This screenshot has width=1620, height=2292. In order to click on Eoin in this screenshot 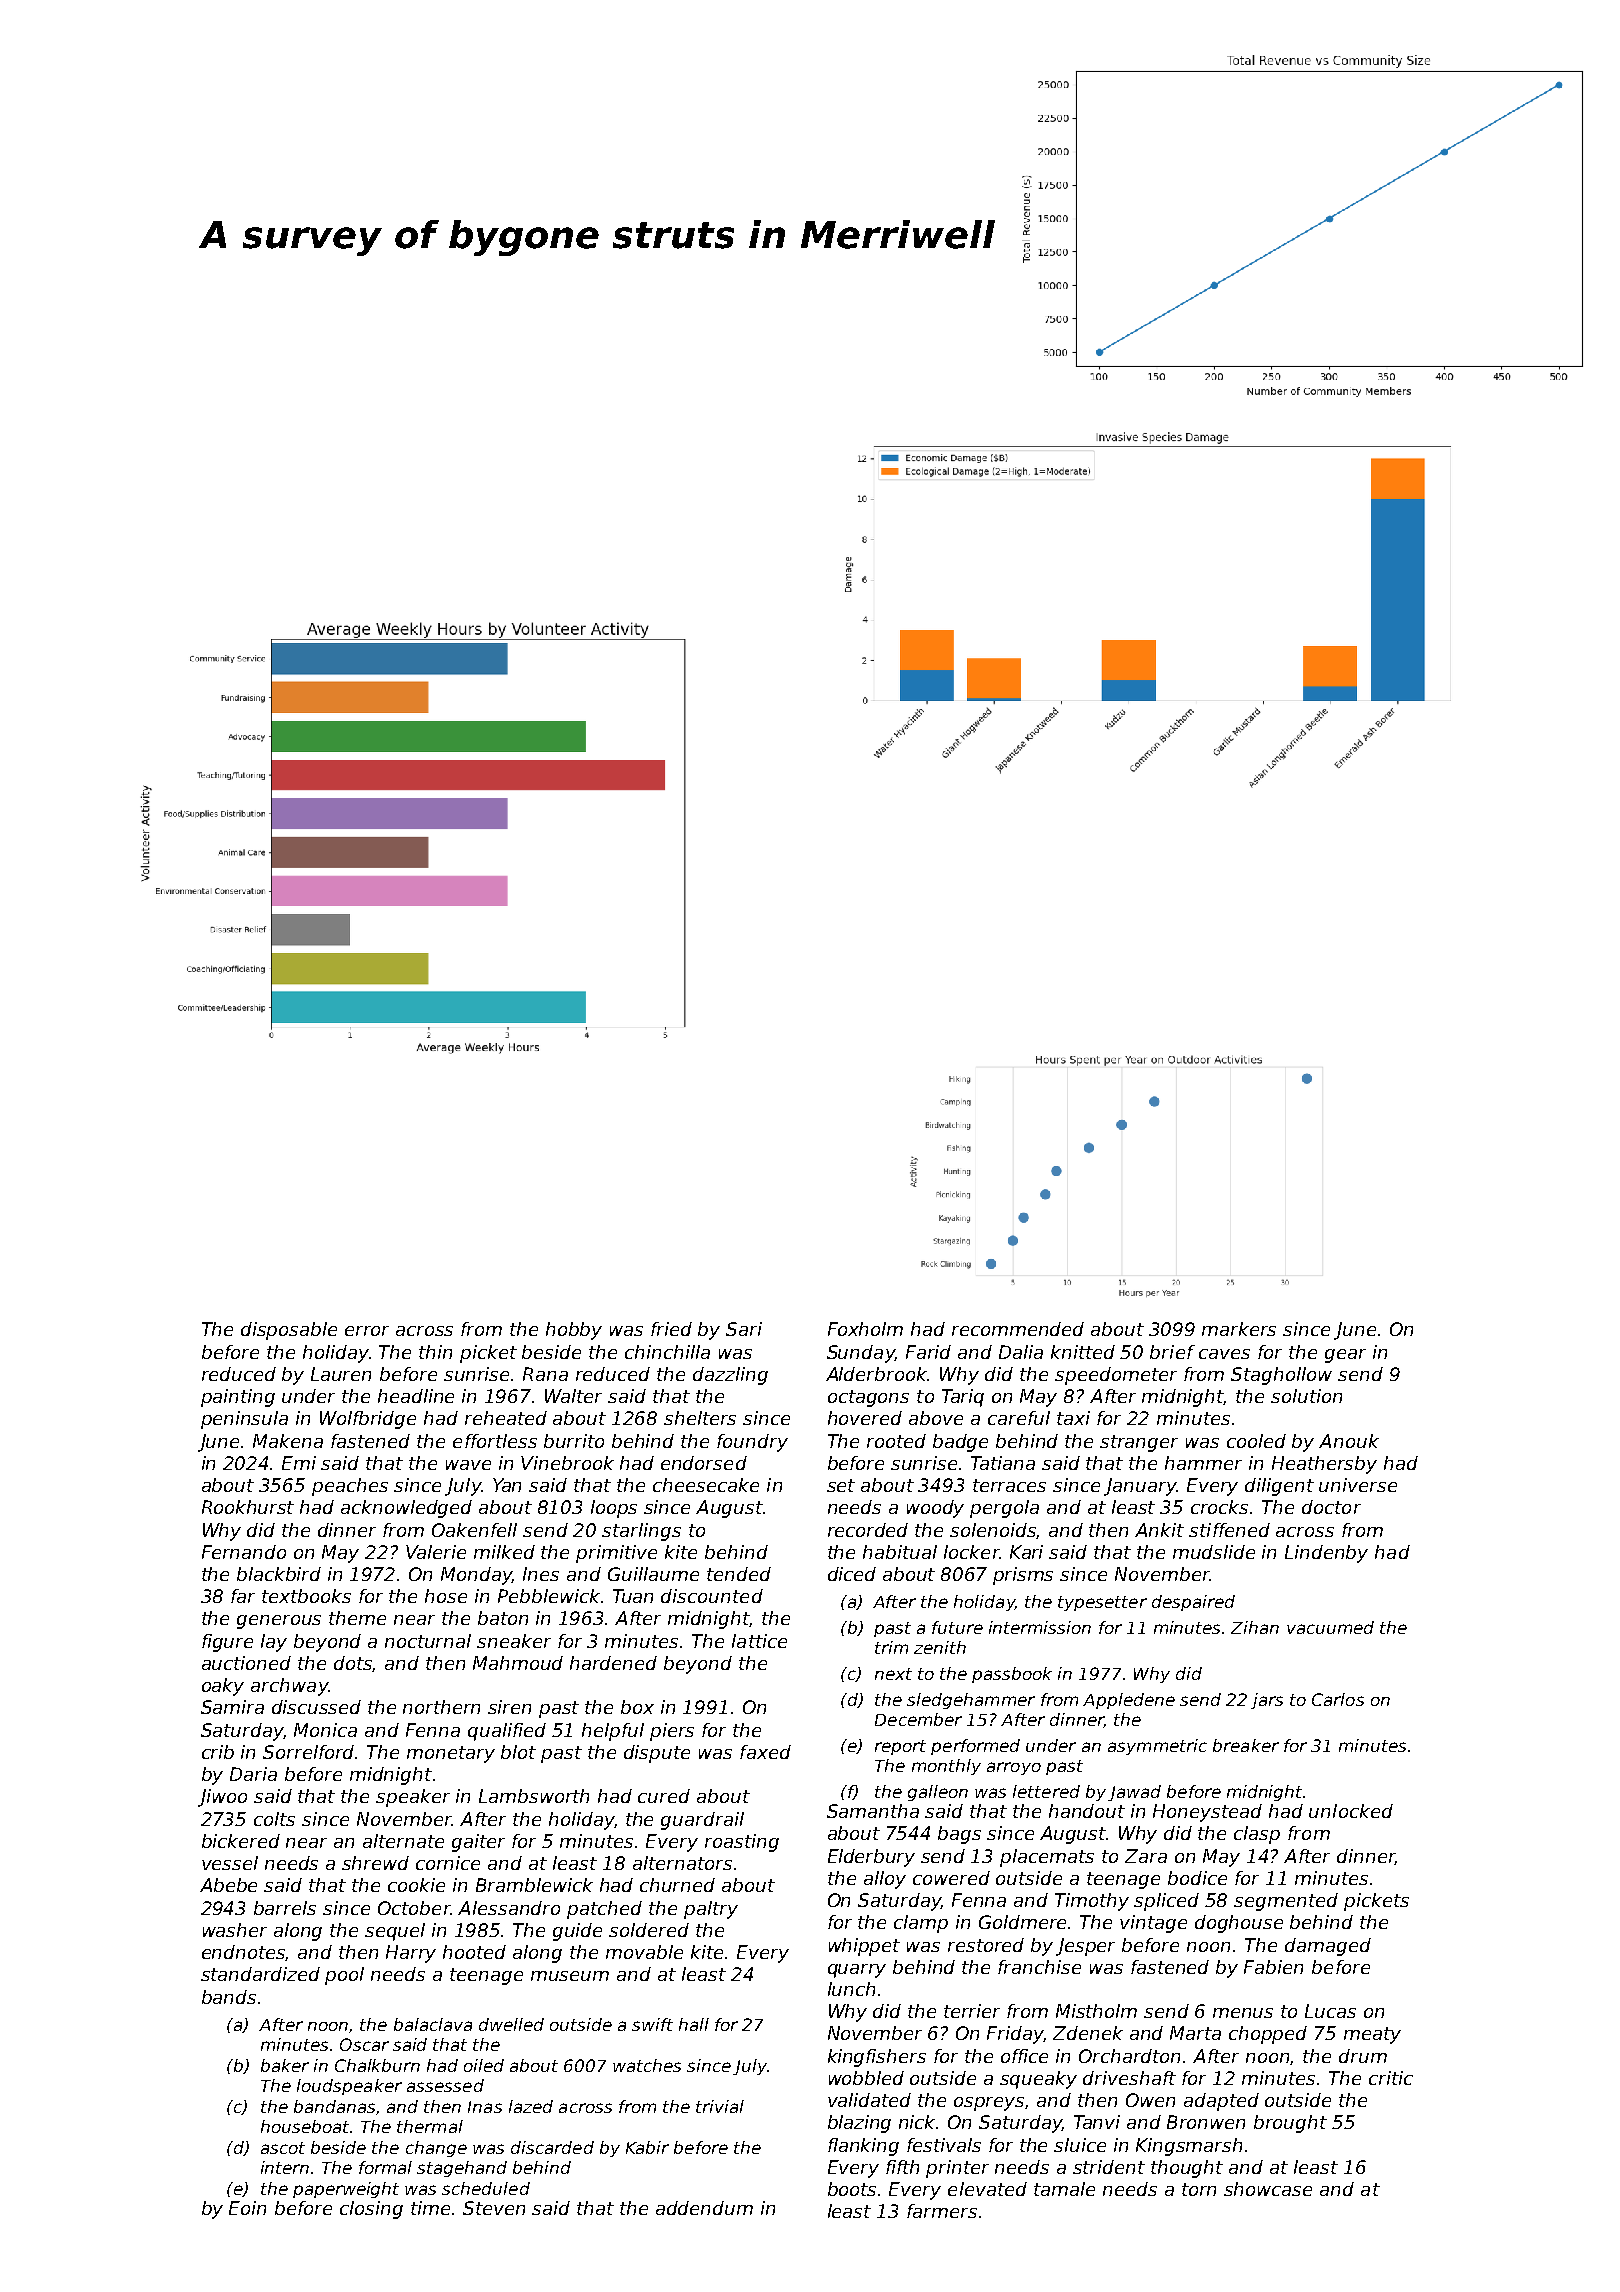, I will do `click(247, 2208)`.
